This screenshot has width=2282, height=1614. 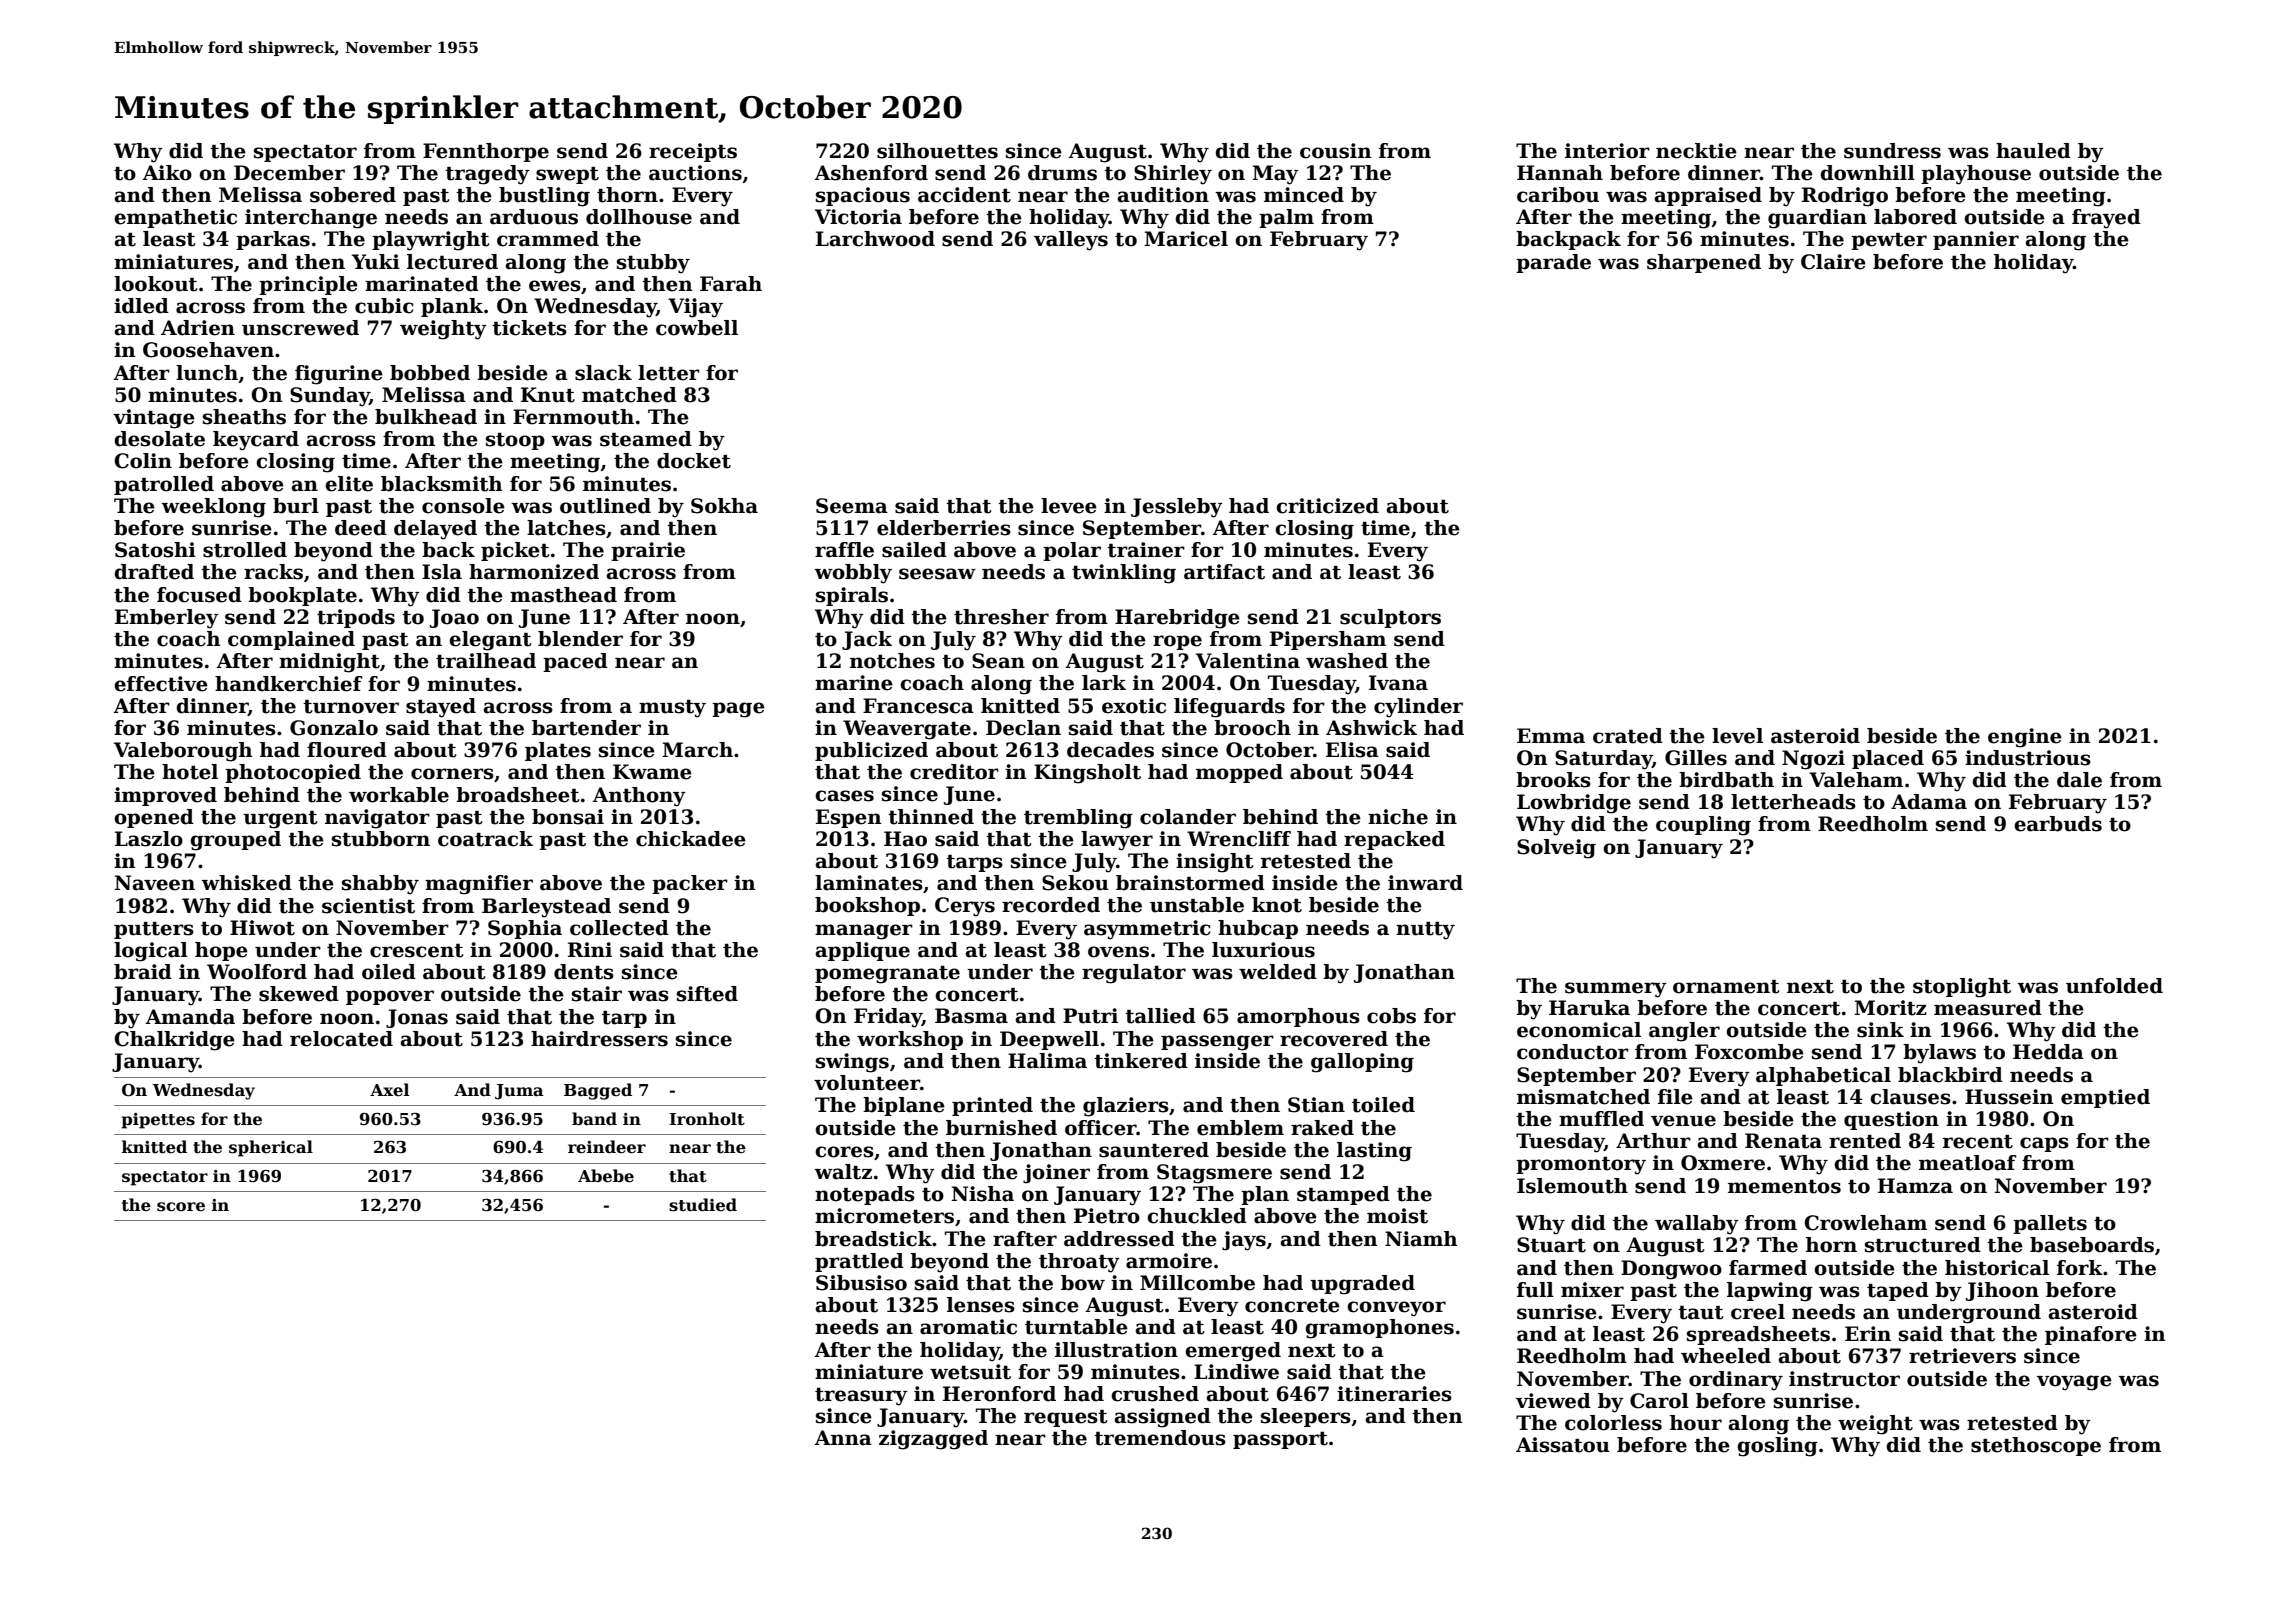 What do you see at coordinates (2036, 1446) in the screenshot?
I see `stethoscope` at bounding box center [2036, 1446].
